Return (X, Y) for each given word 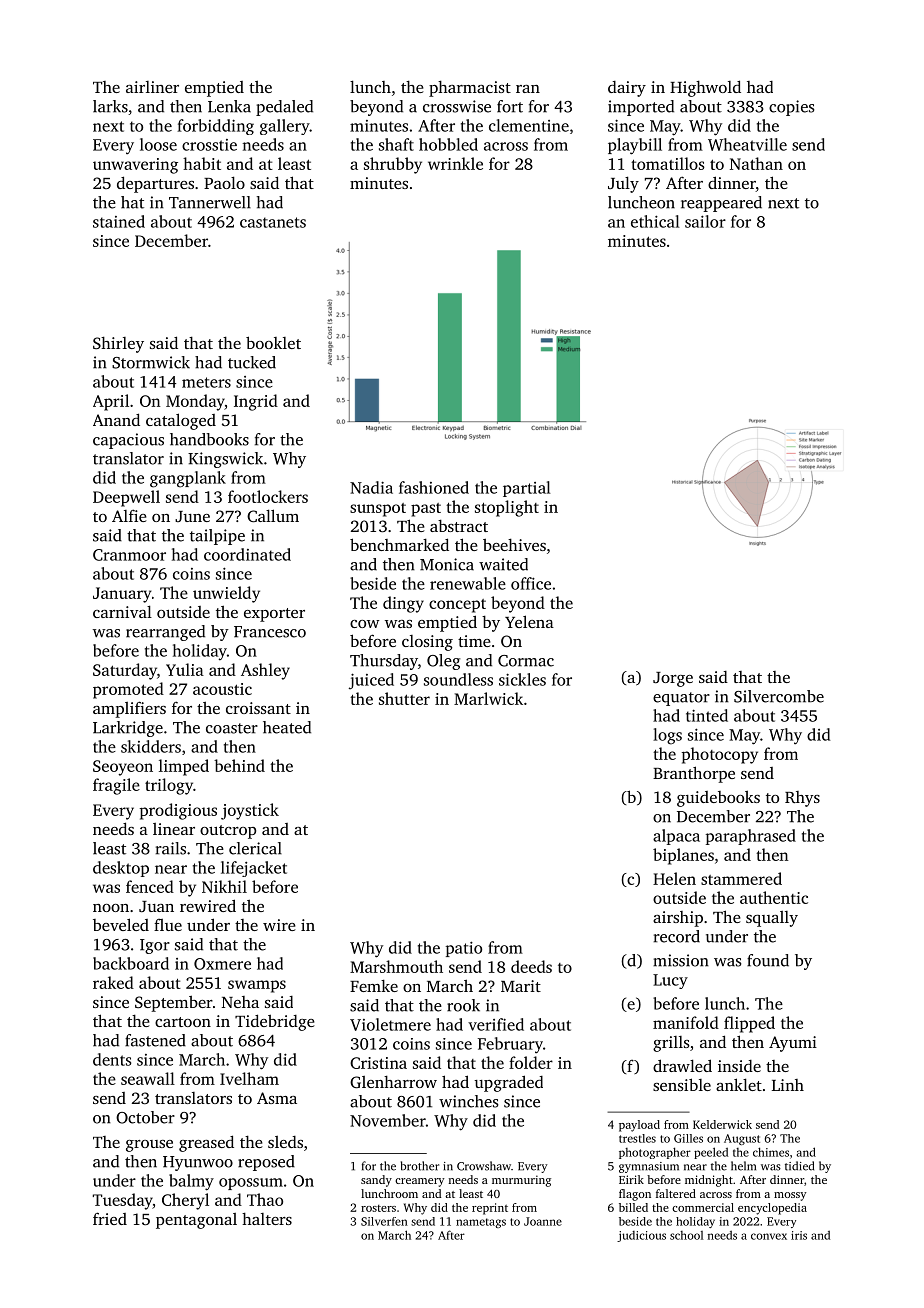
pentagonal (196, 1221)
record (677, 936)
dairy (627, 89)
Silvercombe (779, 696)
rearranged (165, 633)
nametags (481, 1223)
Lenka (229, 106)
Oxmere (222, 964)
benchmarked (399, 544)
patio (464, 949)
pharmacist (470, 89)
